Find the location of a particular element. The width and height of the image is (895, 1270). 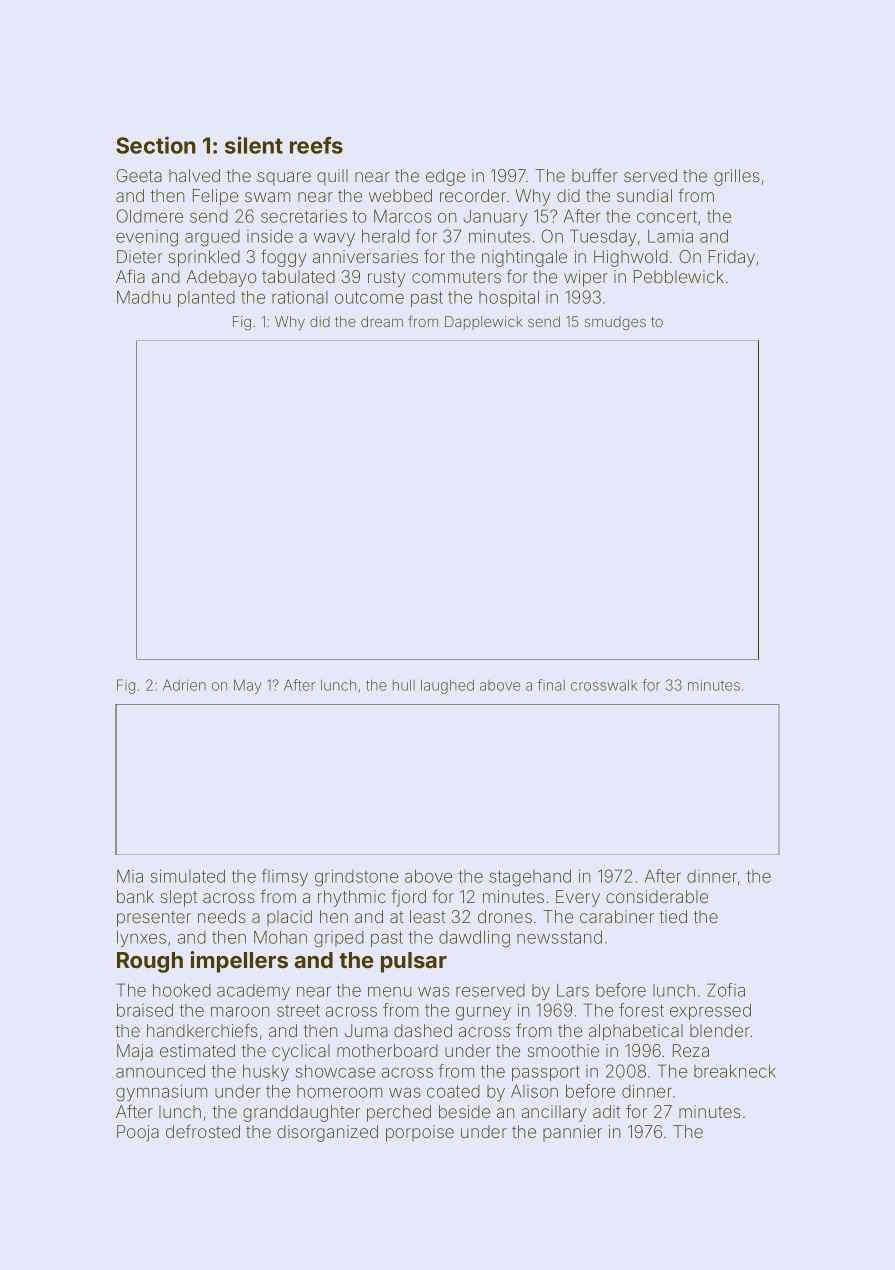

hull is located at coordinates (404, 685).
